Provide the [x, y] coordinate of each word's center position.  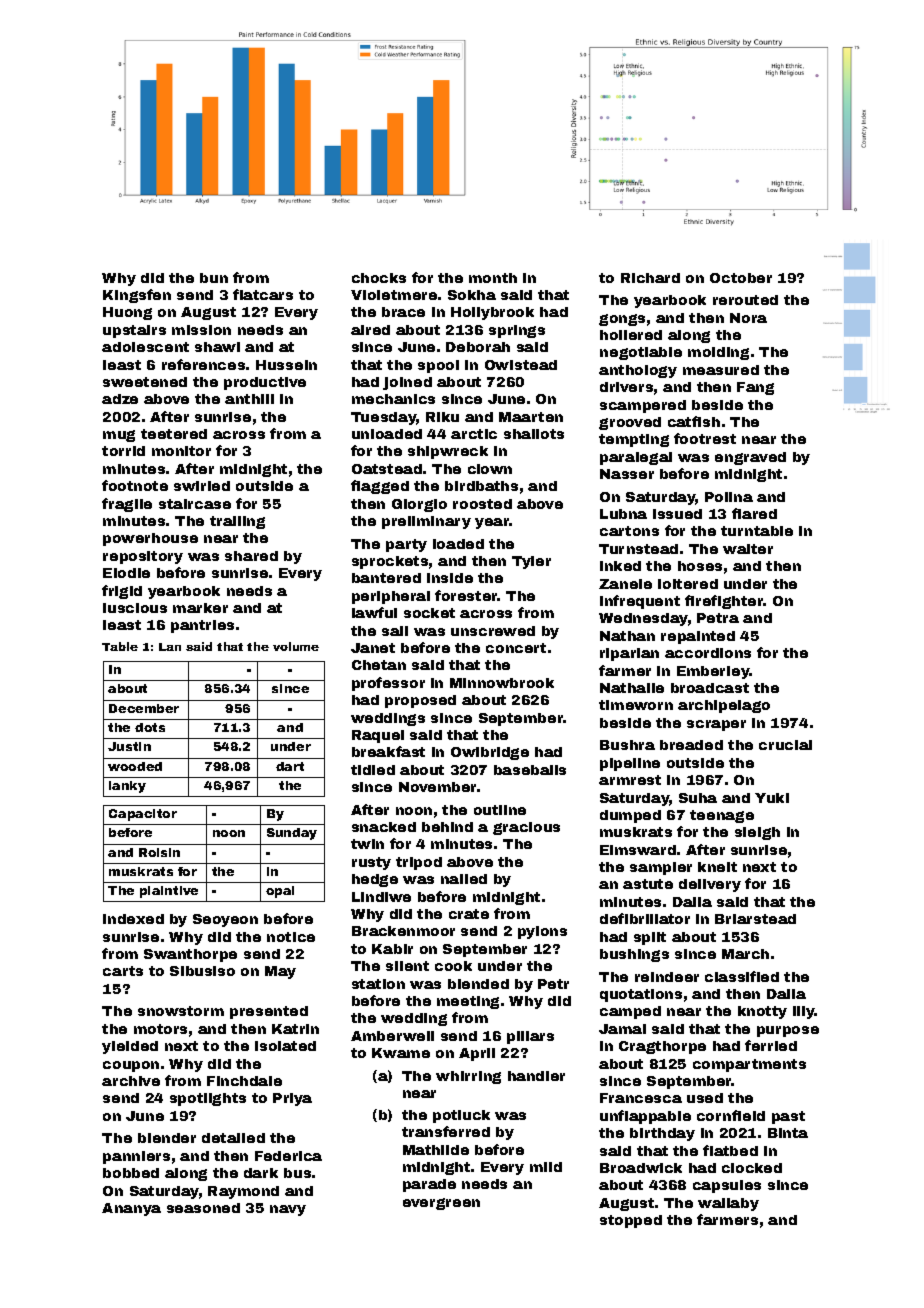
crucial [785, 745]
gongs [622, 320]
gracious [526, 828]
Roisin [159, 852]
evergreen [441, 1204]
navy [288, 1210]
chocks [379, 278]
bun [214, 278]
